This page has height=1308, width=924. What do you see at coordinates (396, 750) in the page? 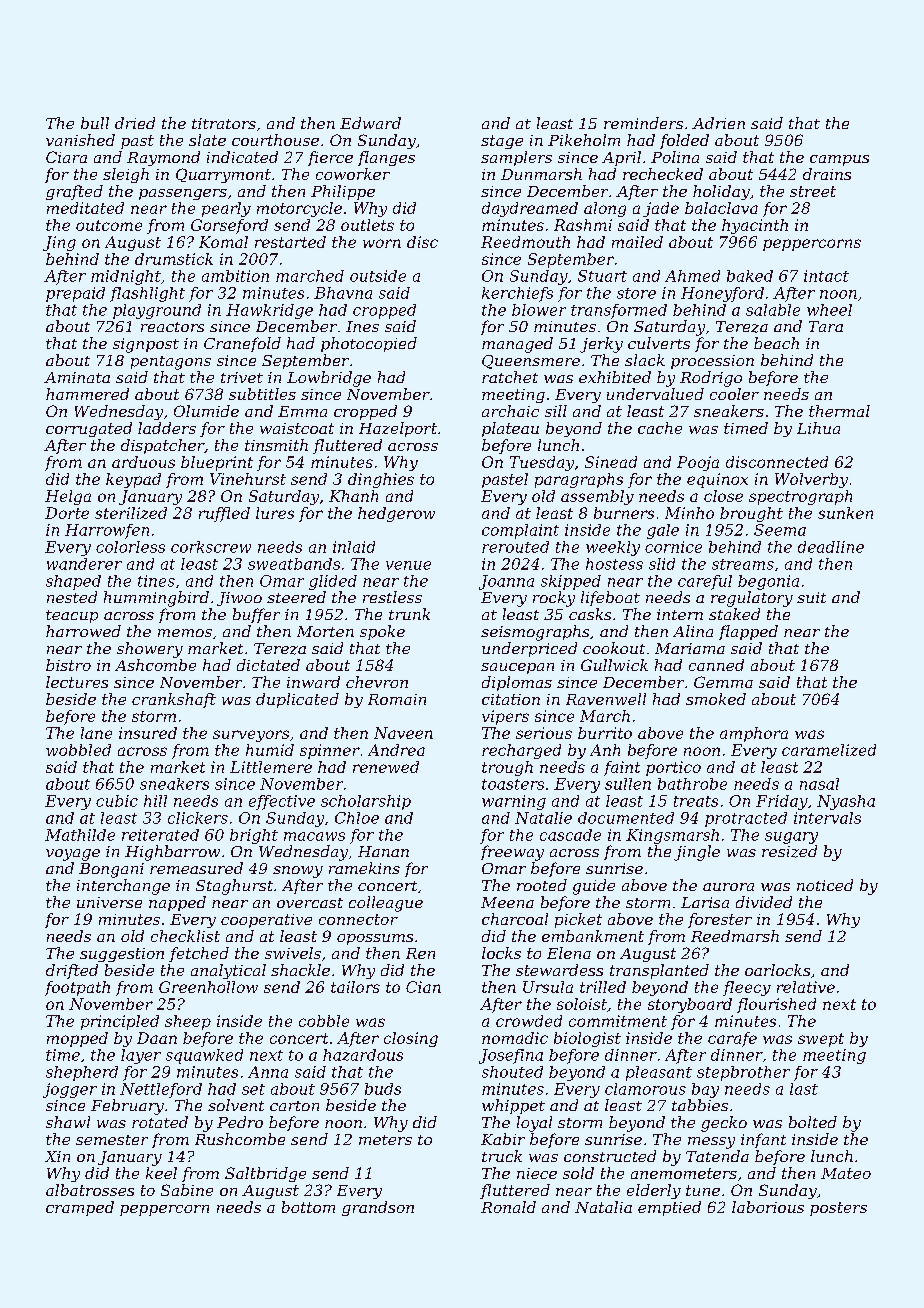
I see `Andrea` at bounding box center [396, 750].
